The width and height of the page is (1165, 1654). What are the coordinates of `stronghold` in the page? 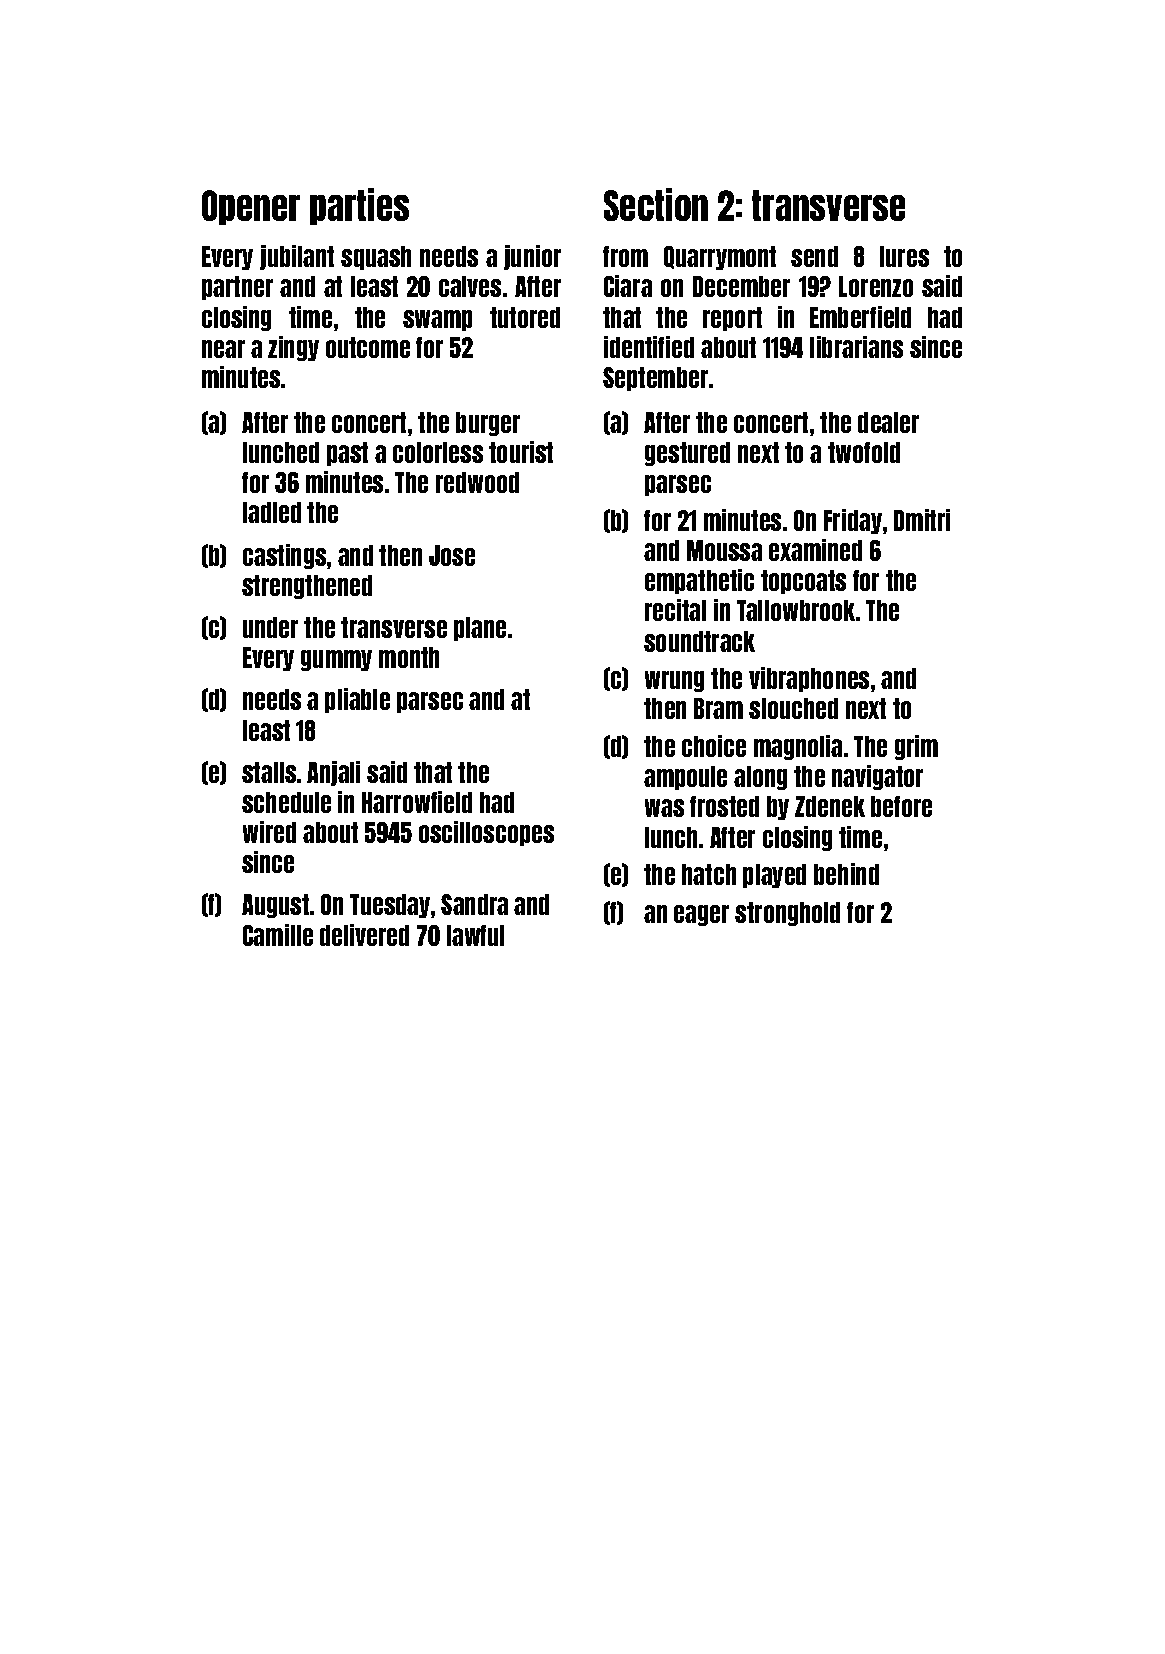 It's located at (787, 914).
